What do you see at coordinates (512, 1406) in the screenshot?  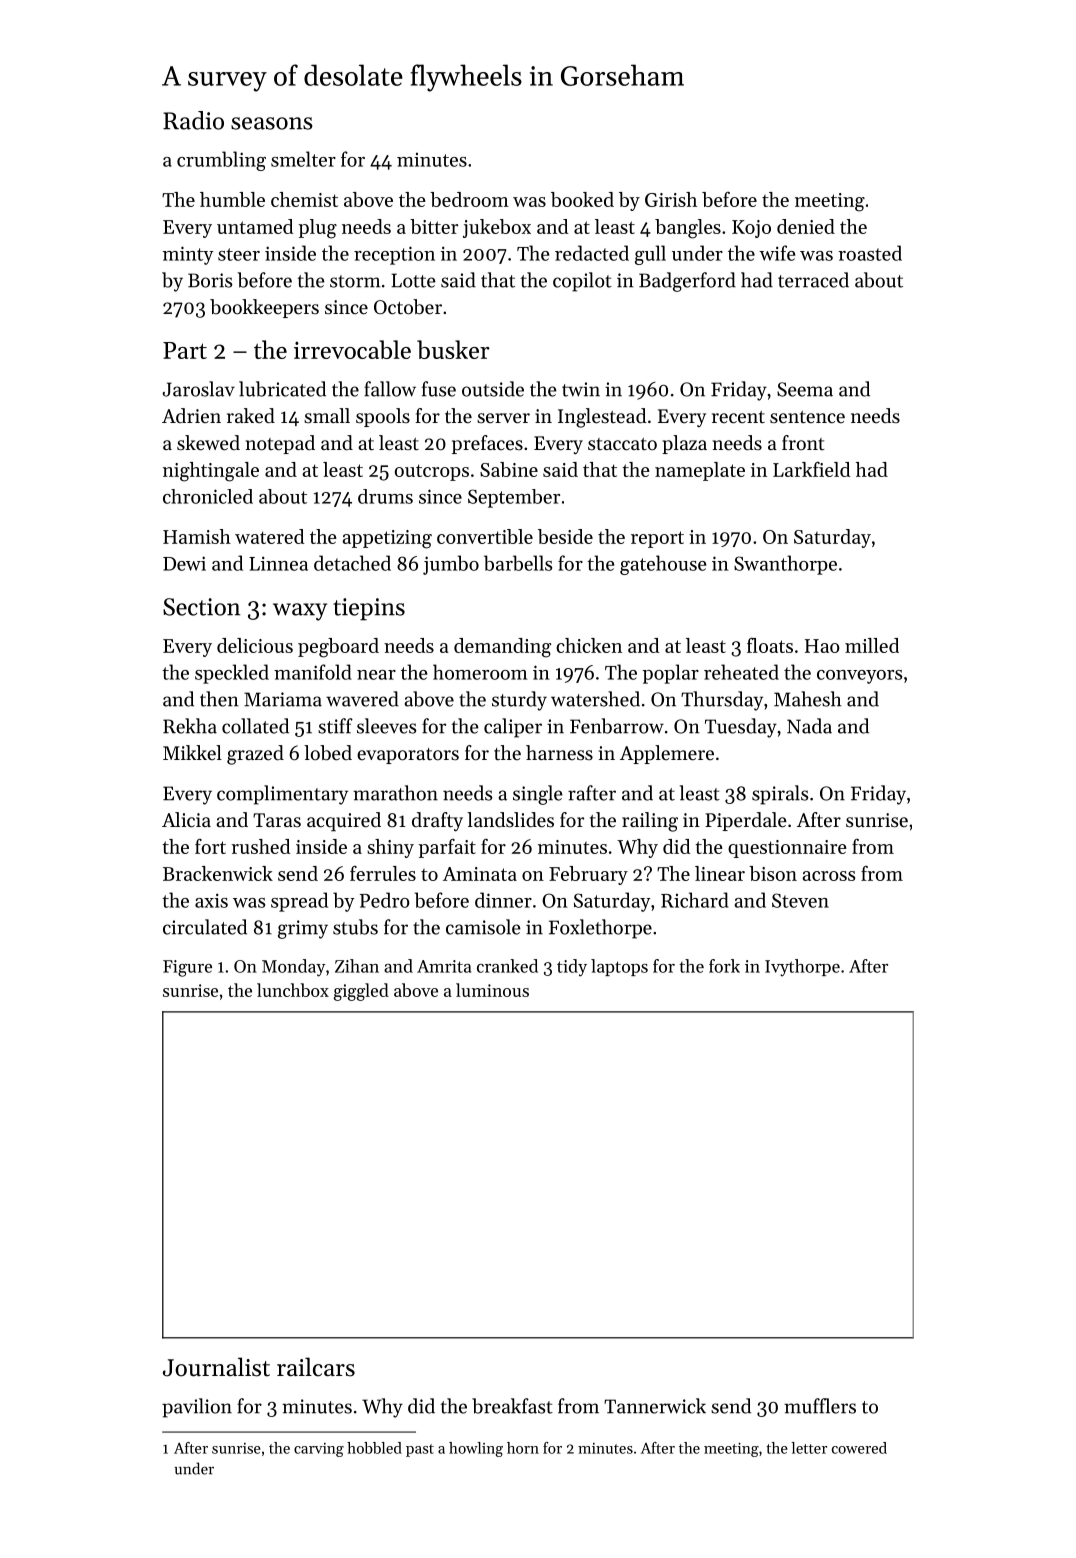 I see `breakfast` at bounding box center [512, 1406].
